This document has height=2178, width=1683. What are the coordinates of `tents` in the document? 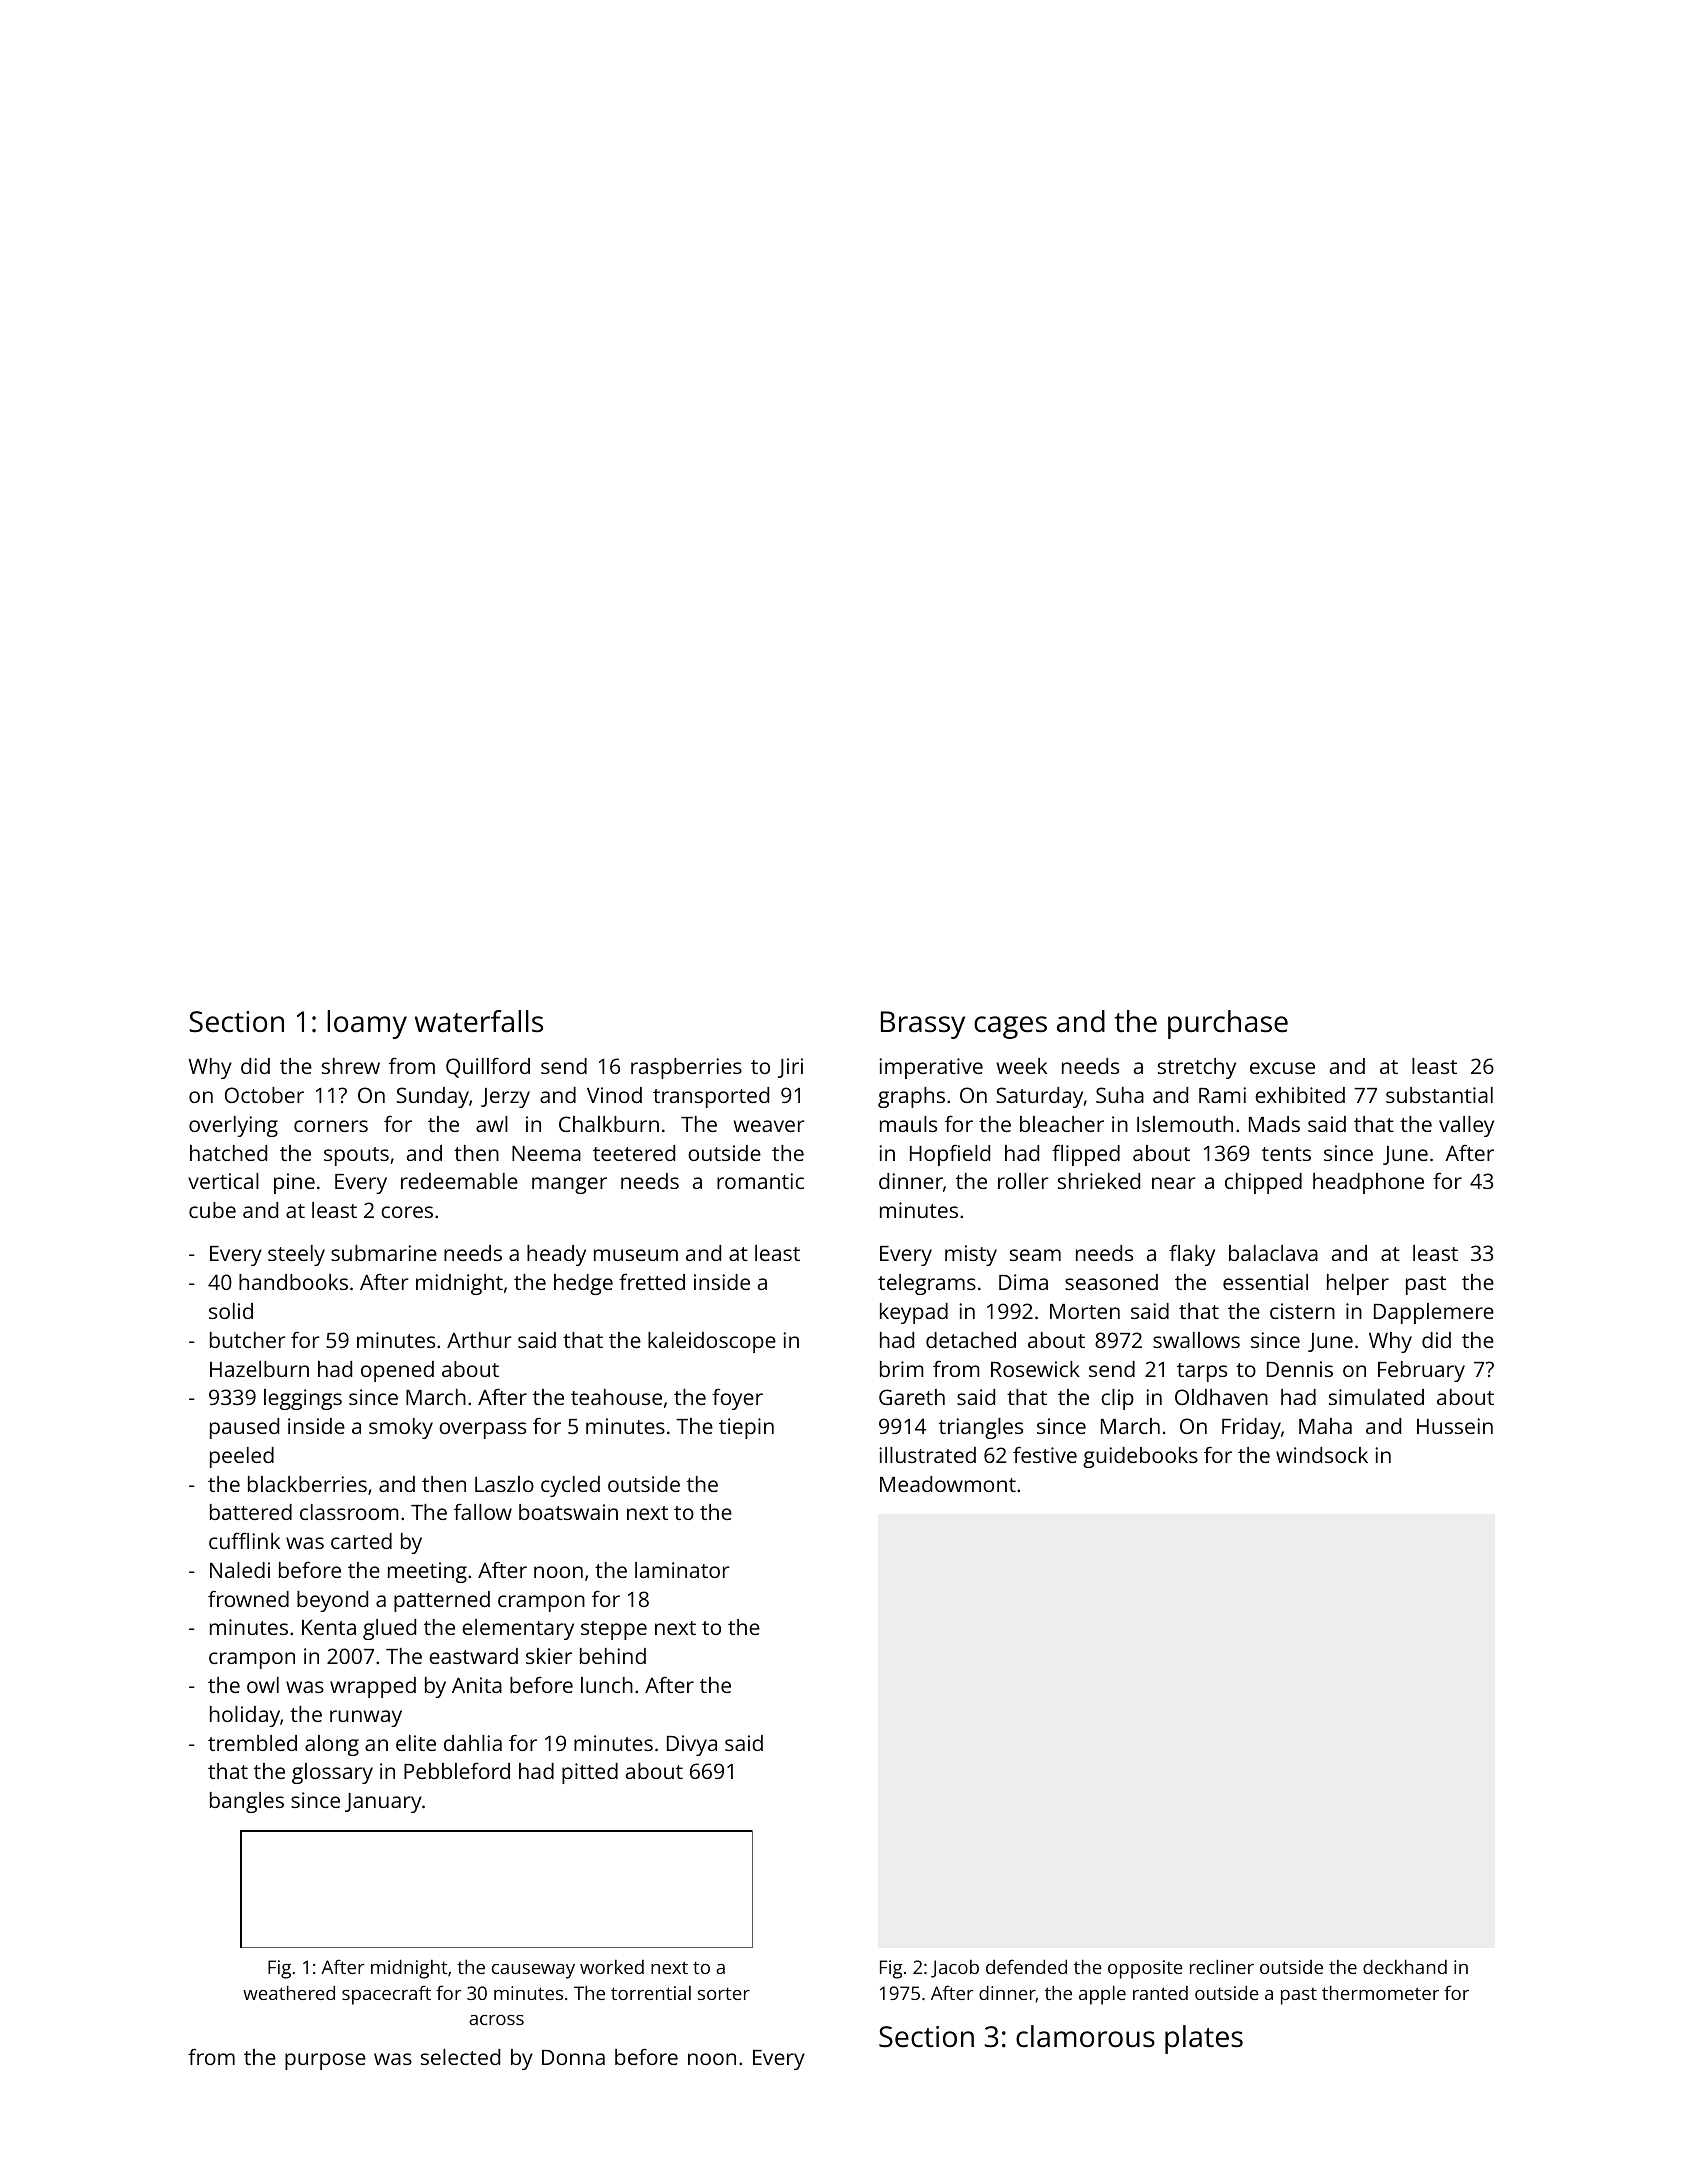 It's located at (1286, 1154).
